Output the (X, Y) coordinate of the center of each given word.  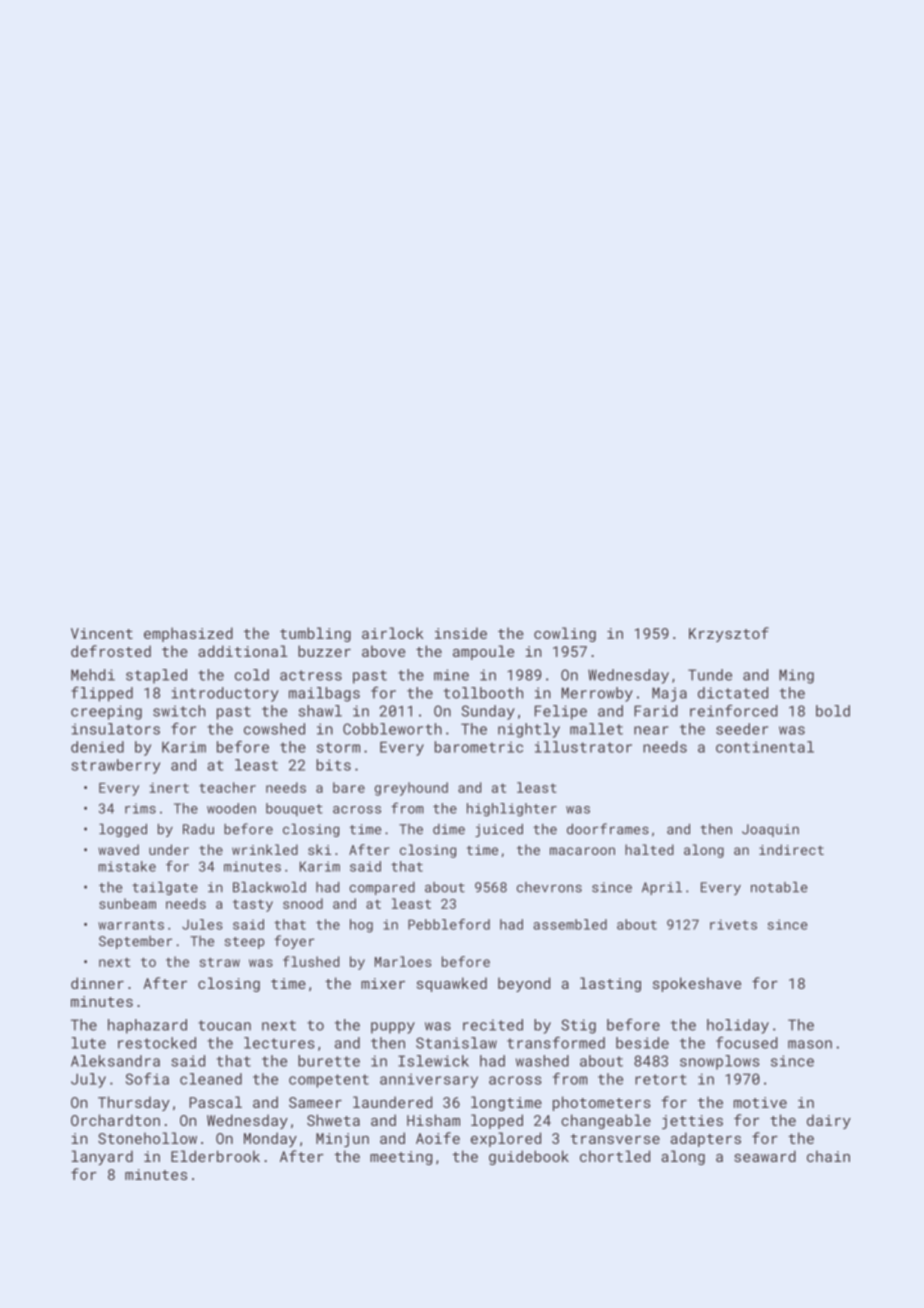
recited (493, 1025)
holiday (738, 1026)
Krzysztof (729, 634)
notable (779, 887)
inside (461, 633)
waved (118, 849)
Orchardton (115, 1120)
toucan (224, 1025)
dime (449, 829)
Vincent (102, 633)
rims (140, 808)
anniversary (429, 1080)
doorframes (608, 829)
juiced (499, 830)
